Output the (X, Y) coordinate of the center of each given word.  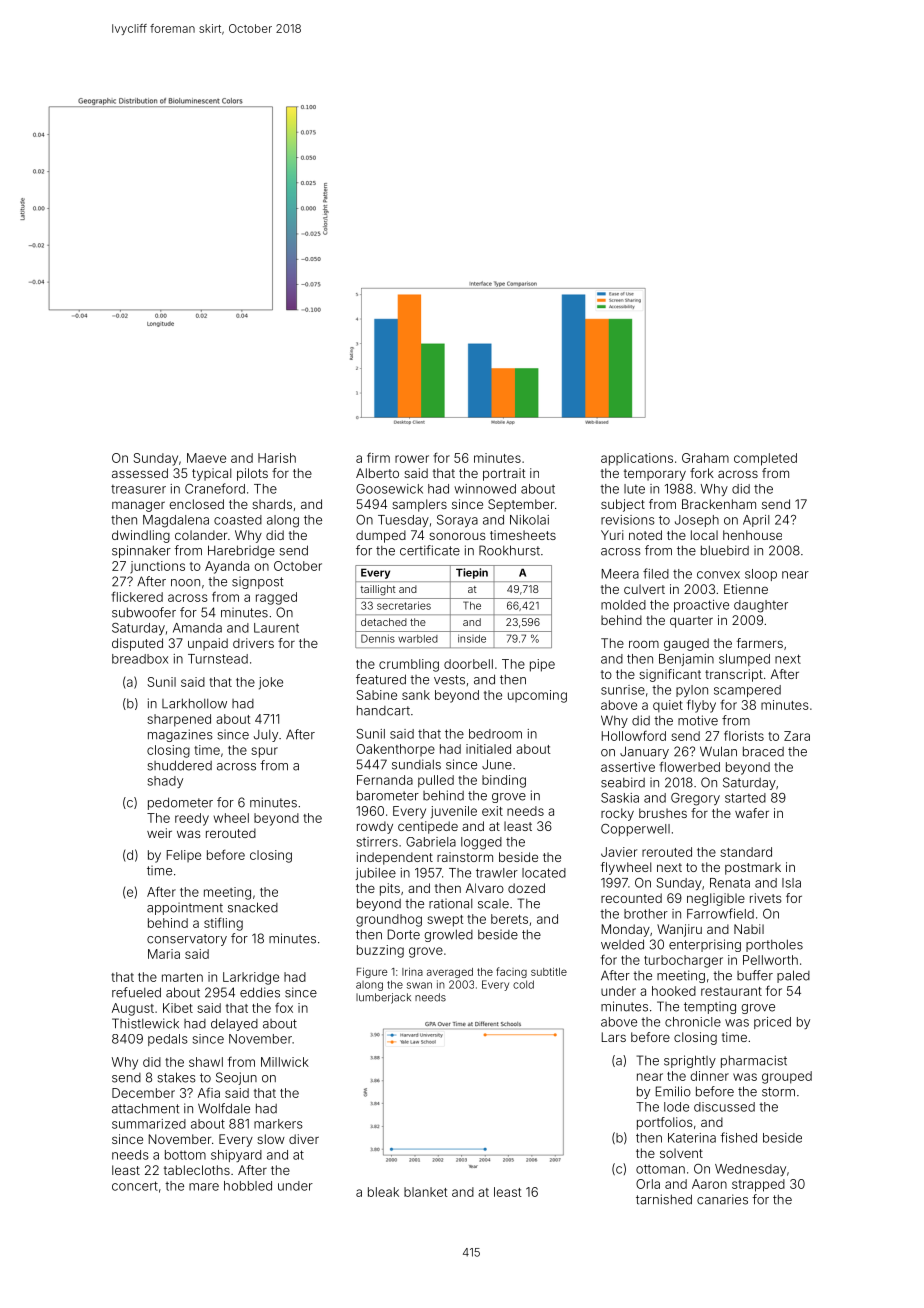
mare (204, 1187)
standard (746, 852)
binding (504, 781)
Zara (797, 736)
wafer (752, 813)
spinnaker (141, 551)
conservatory (187, 940)
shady (165, 782)
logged (481, 843)
